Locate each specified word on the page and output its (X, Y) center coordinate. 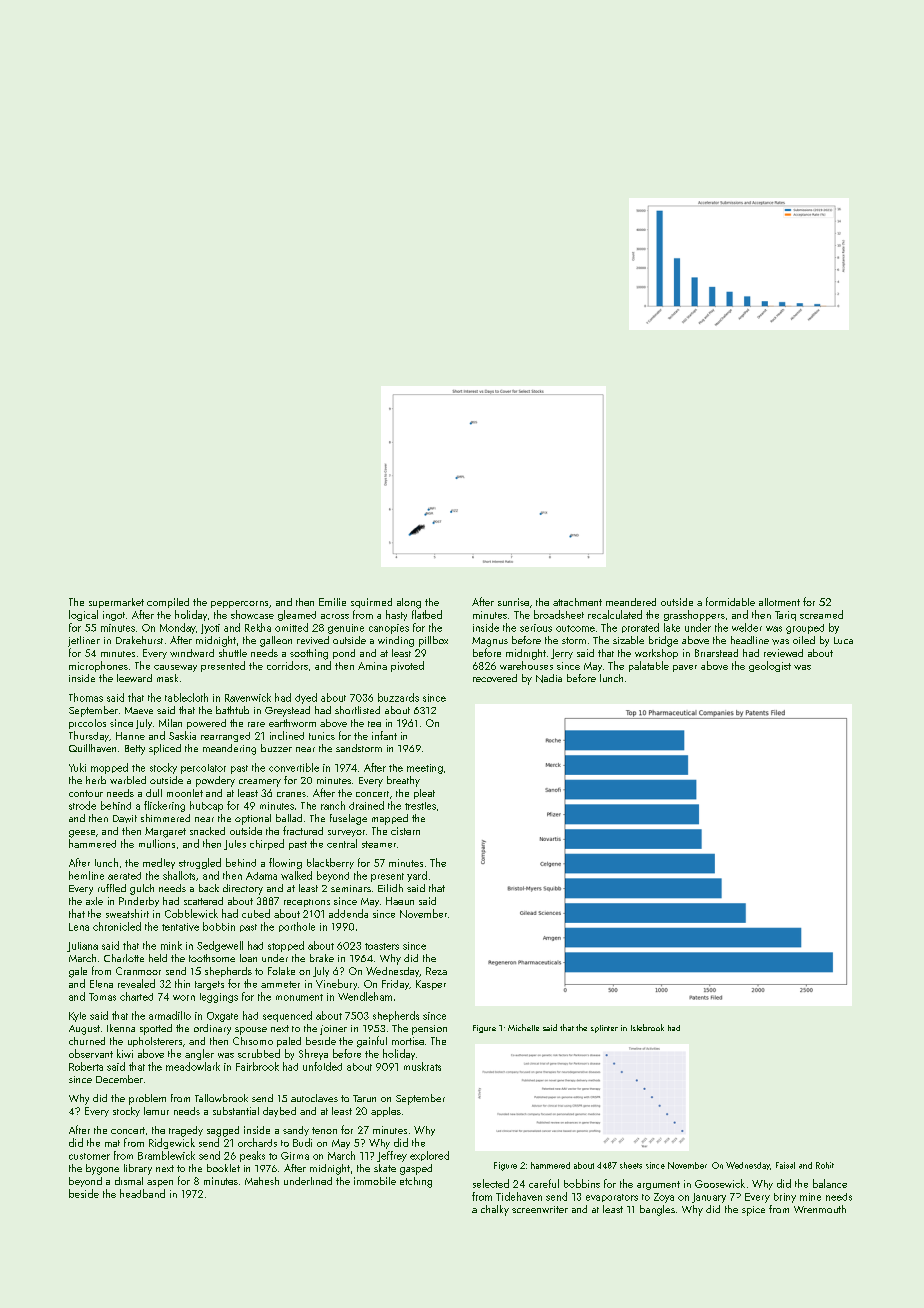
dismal (129, 1181)
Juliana (82, 947)
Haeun (400, 901)
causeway (175, 668)
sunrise (513, 602)
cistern (405, 831)
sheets (631, 1165)
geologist (770, 666)
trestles (420, 806)
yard (417, 876)
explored (429, 1156)
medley (159, 863)
